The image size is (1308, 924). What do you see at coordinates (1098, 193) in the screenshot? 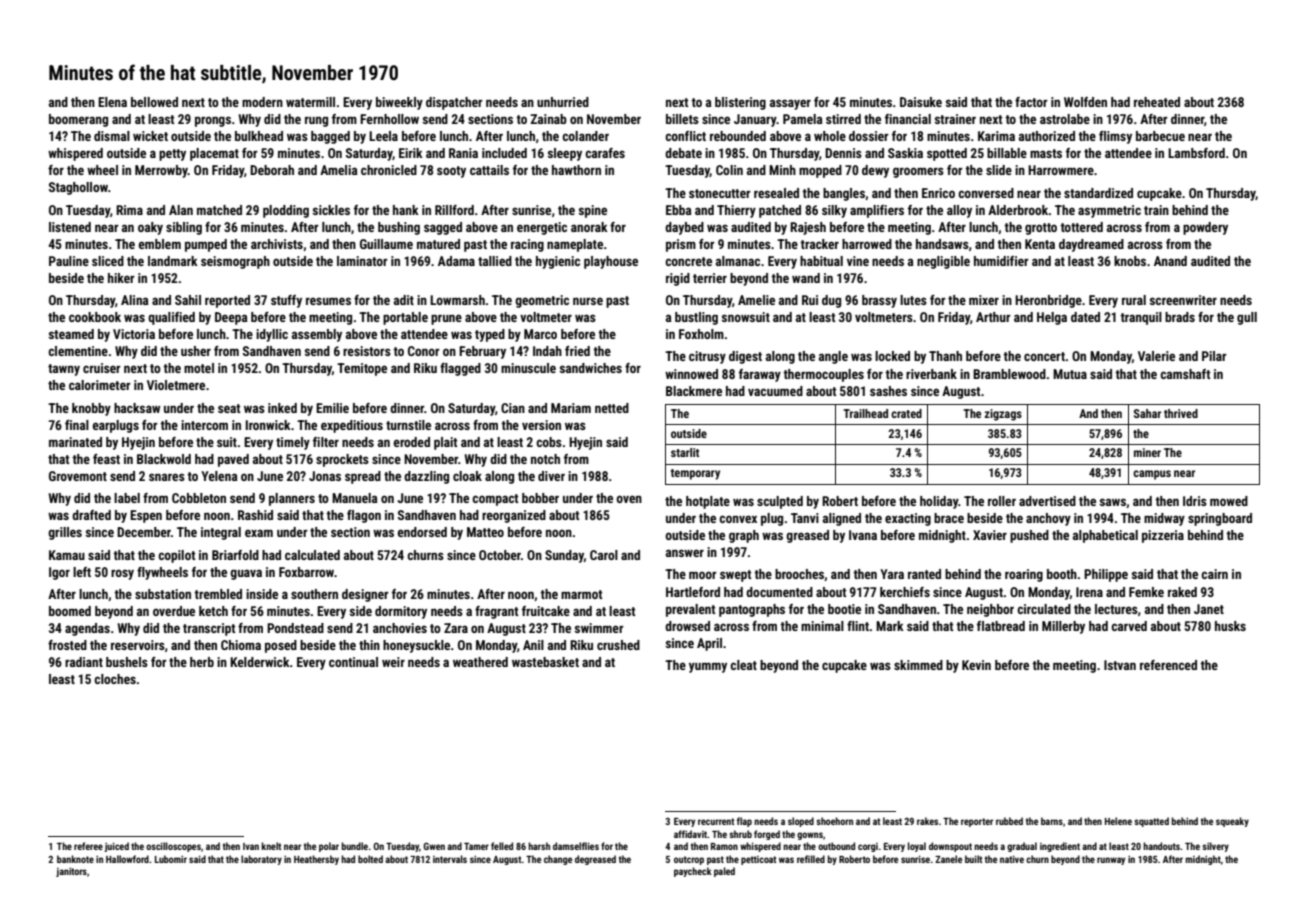
I see `standardized` at bounding box center [1098, 193].
